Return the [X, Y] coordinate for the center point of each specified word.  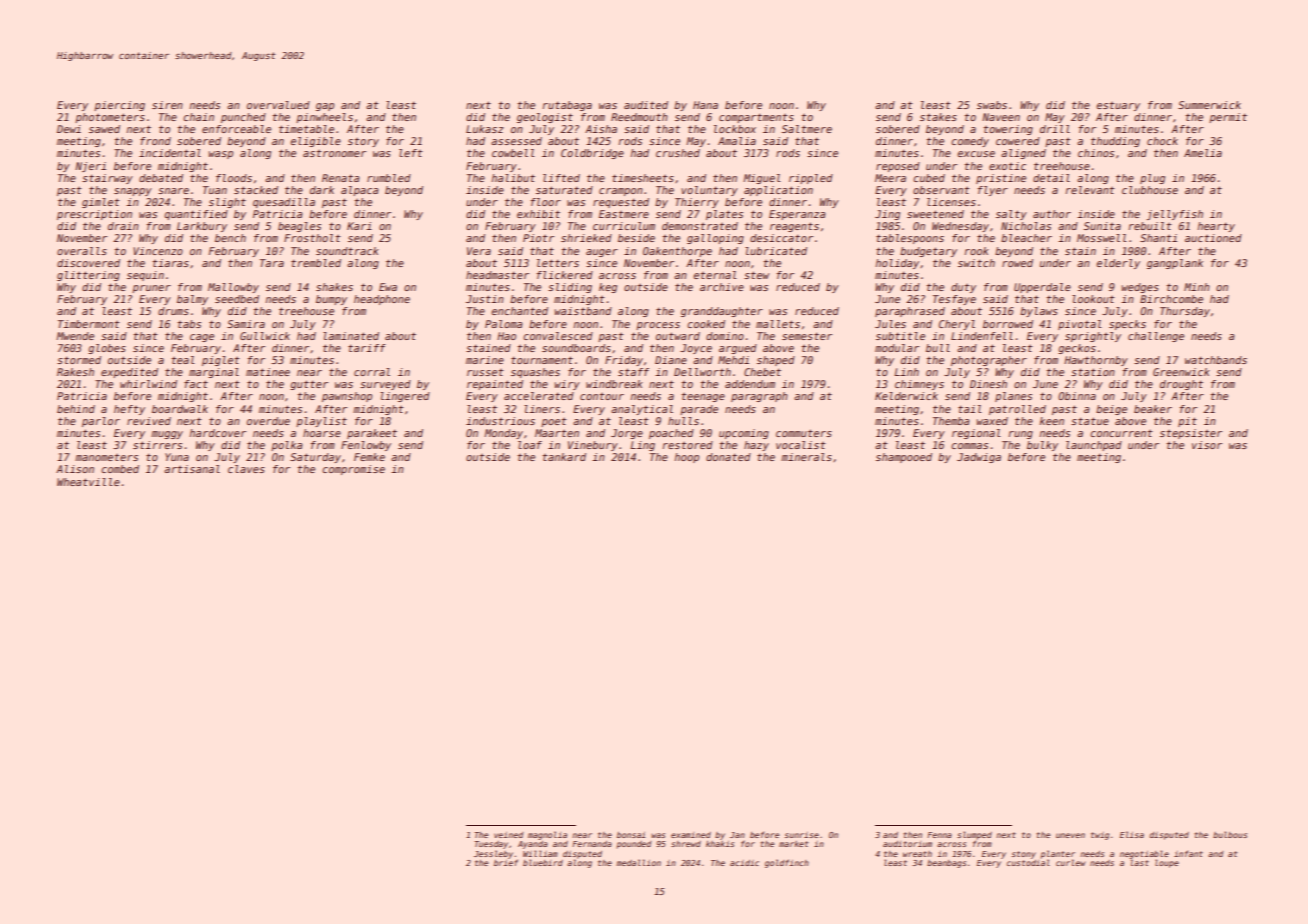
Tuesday [491, 845]
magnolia [547, 835]
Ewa [388, 287]
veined [509, 835]
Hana [705, 105]
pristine [1001, 179]
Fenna [939, 835]
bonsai [631, 835]
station [1093, 372]
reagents [794, 227]
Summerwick [1209, 105]
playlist [321, 422]
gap [325, 107]
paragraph [759, 397]
